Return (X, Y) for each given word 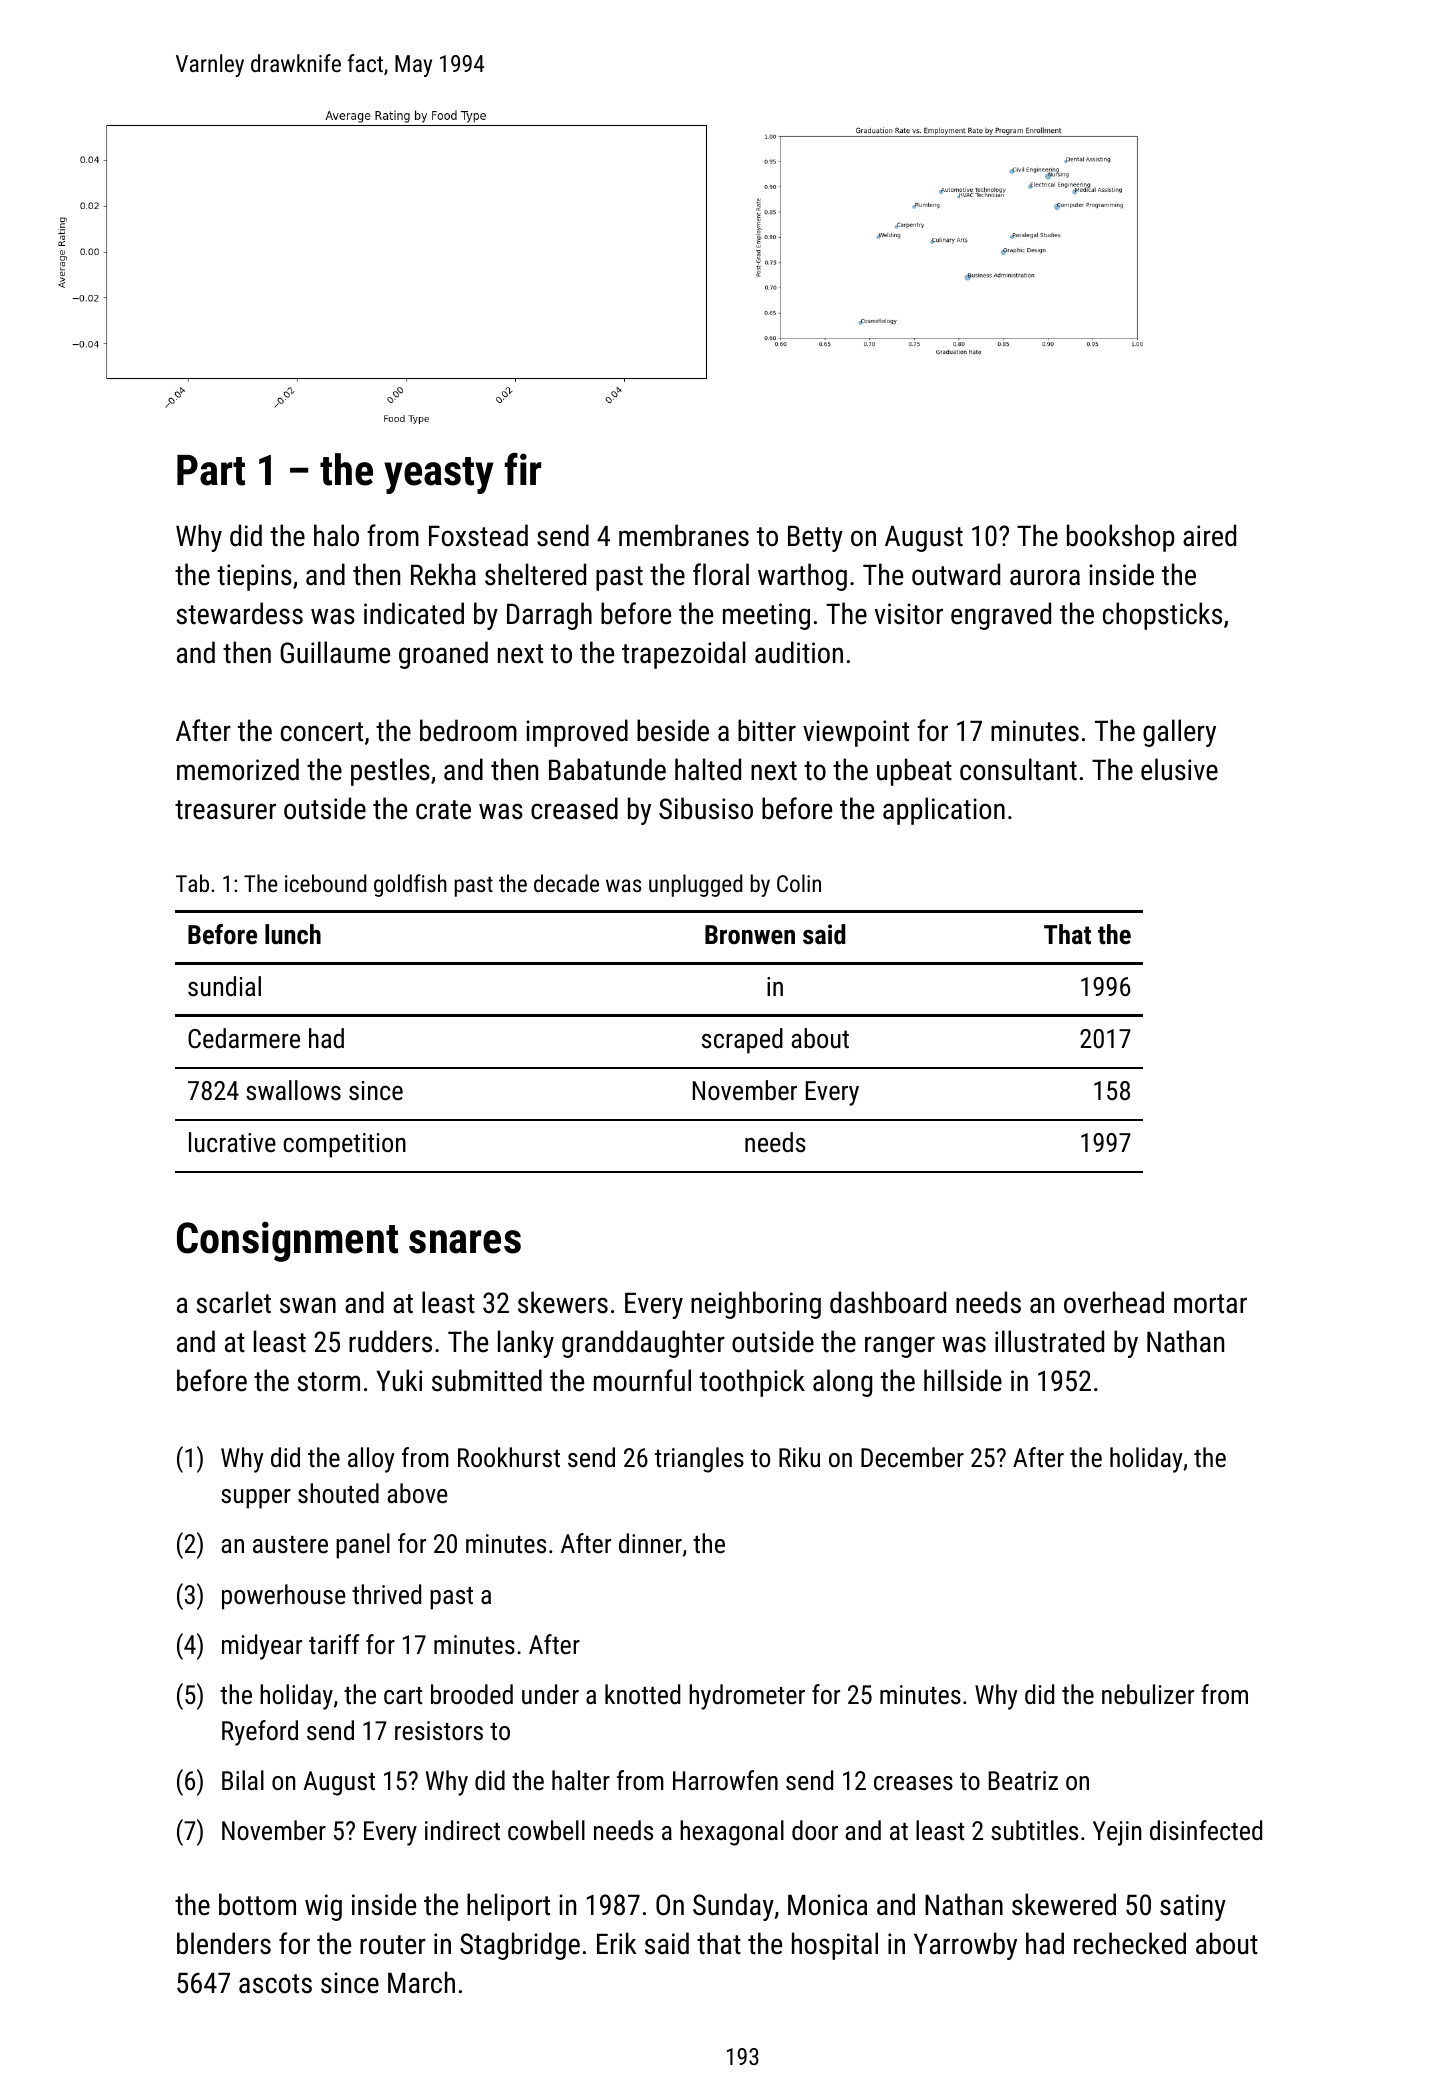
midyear (262, 1647)
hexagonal (732, 1833)
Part (211, 470)
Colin (799, 883)
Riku (799, 1457)
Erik (617, 1943)
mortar (1210, 1304)
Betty (815, 539)
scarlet (234, 1302)
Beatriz (1023, 1780)
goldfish (410, 885)
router (393, 1945)
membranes (684, 535)
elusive (1179, 769)
